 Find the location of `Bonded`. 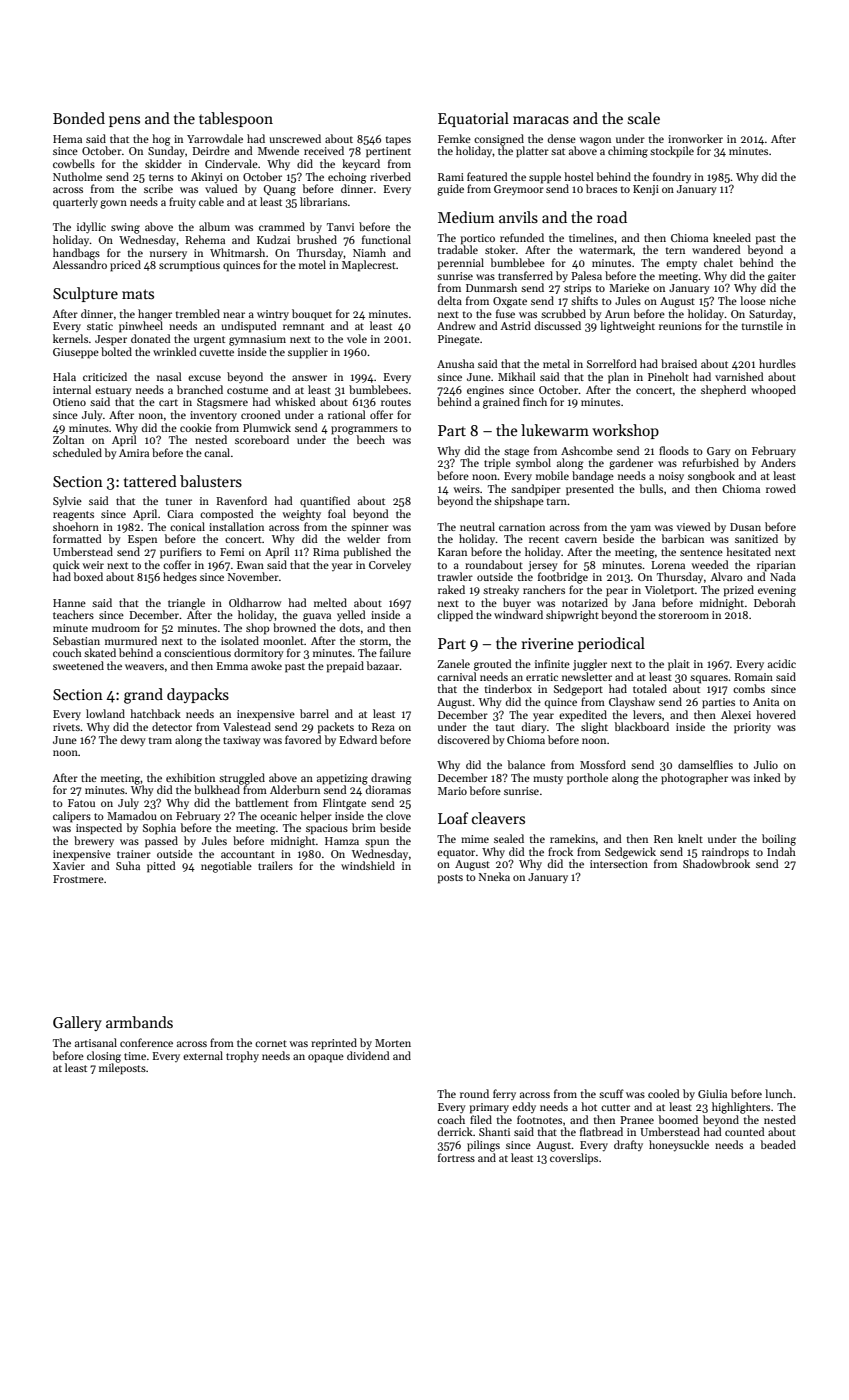

Bonded is located at coordinates (79, 118).
